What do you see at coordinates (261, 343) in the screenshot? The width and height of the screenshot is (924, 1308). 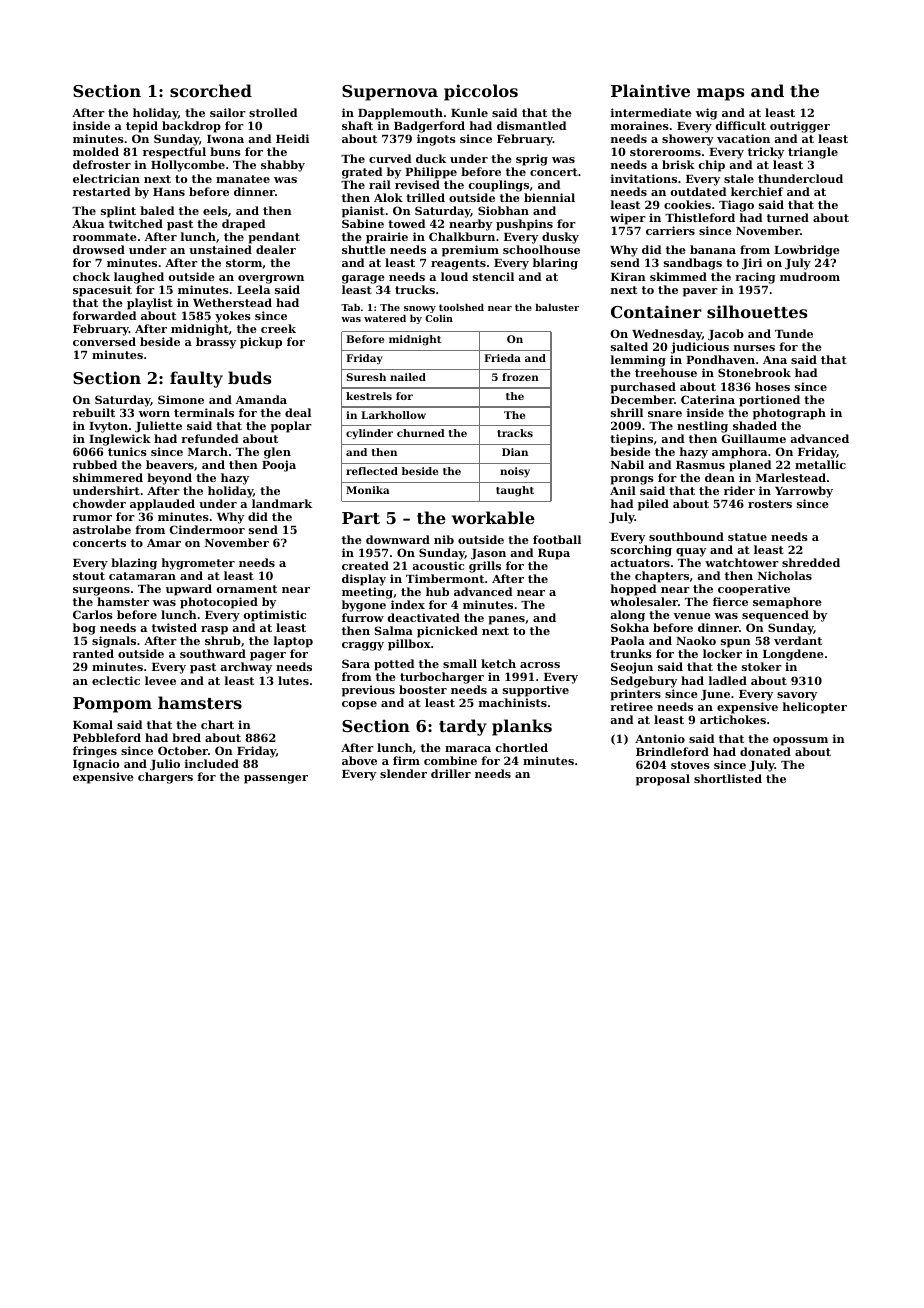 I see `pickup` at bounding box center [261, 343].
